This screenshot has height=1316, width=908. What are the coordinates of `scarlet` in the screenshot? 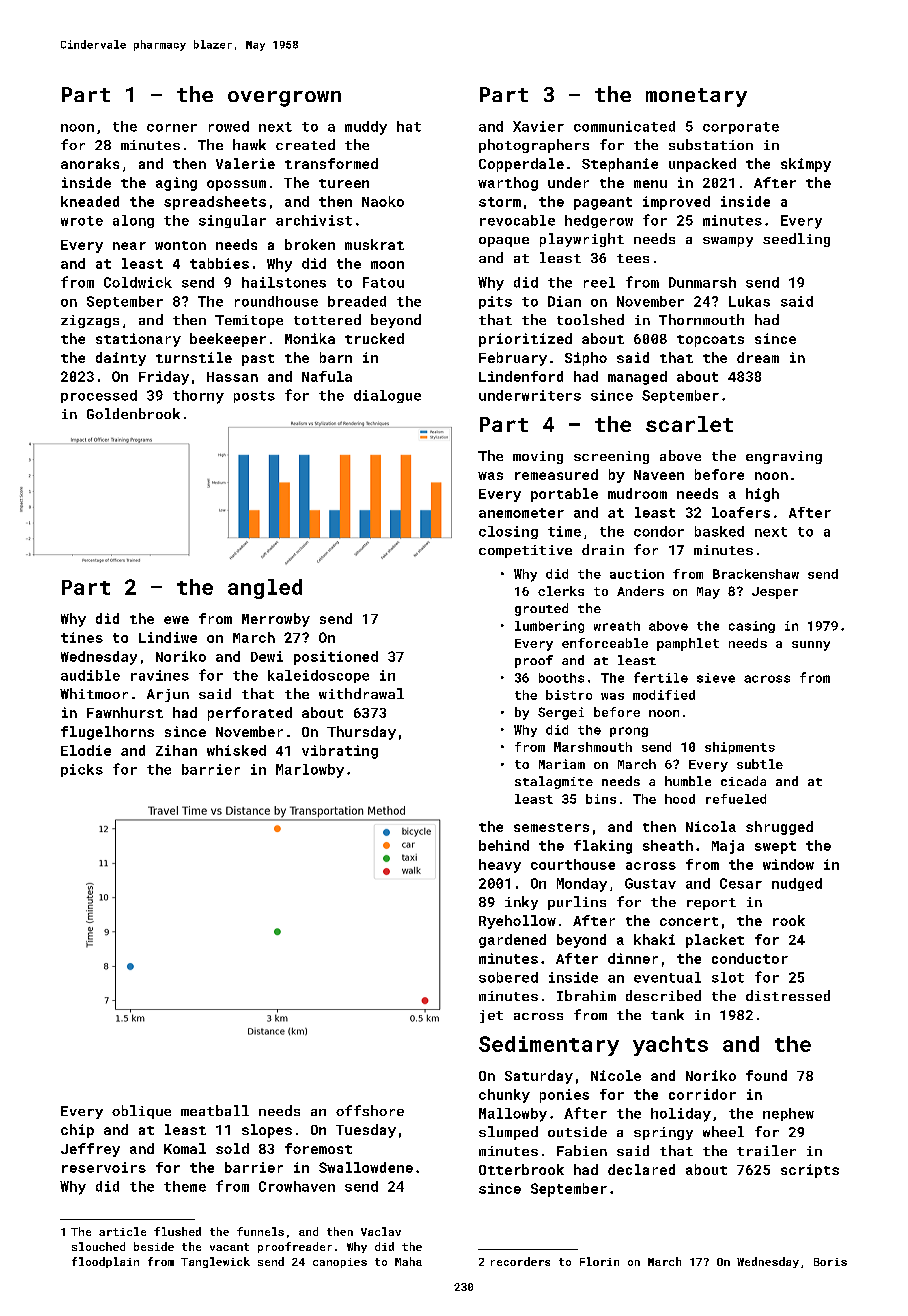 It's located at (689, 424).
